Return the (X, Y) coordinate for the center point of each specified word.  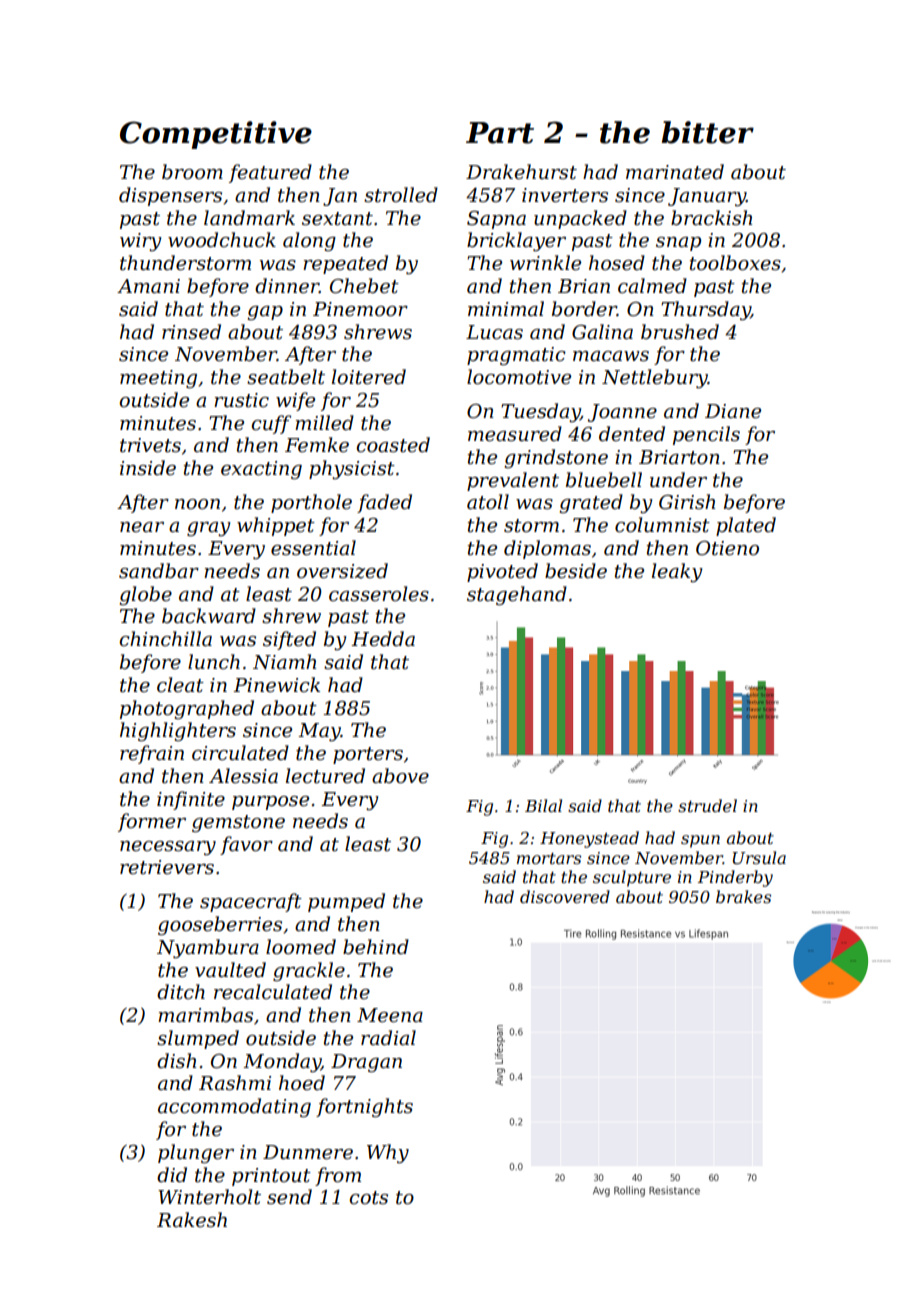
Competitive (216, 135)
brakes (743, 896)
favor (246, 845)
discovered (565, 896)
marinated (675, 172)
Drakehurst (521, 172)
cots (368, 1198)
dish (176, 1061)
